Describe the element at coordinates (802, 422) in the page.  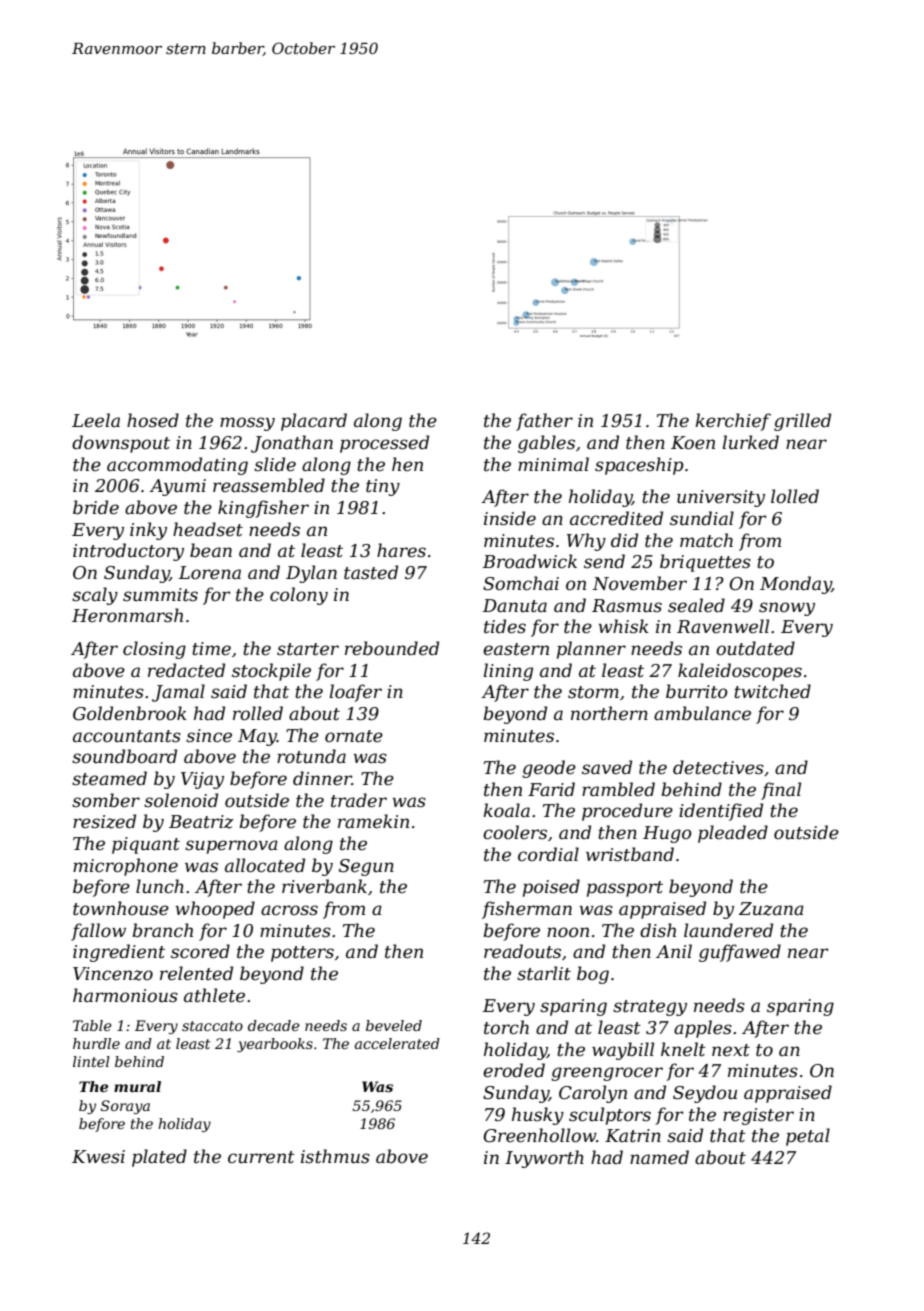
I see `grilled` at that location.
